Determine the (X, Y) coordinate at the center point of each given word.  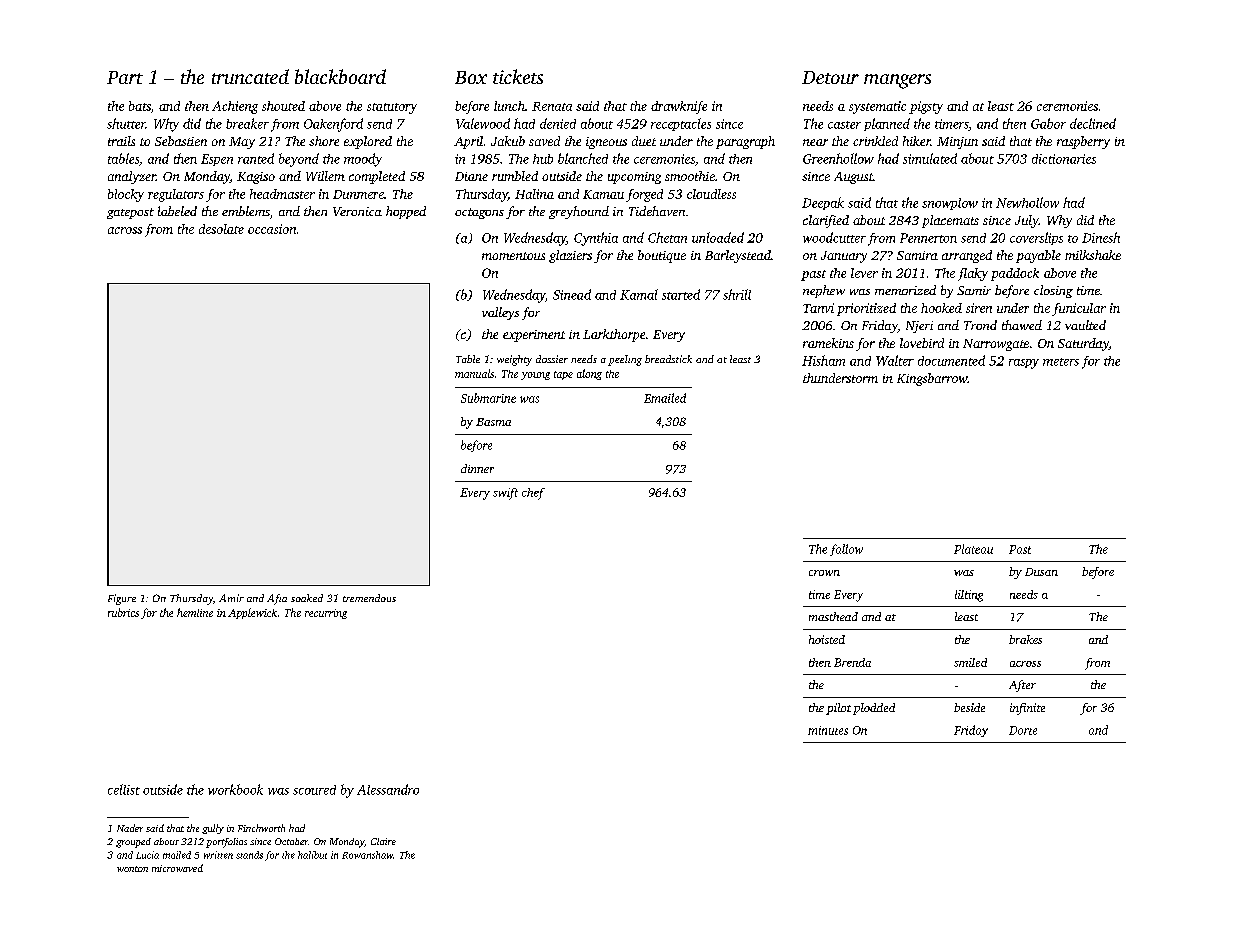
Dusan (1041, 572)
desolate (221, 229)
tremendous (369, 598)
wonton (132, 869)
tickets (518, 76)
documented (951, 360)
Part (125, 77)
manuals (474, 373)
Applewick (252, 613)
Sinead (572, 294)
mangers (897, 81)
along (589, 374)
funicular (1079, 309)
